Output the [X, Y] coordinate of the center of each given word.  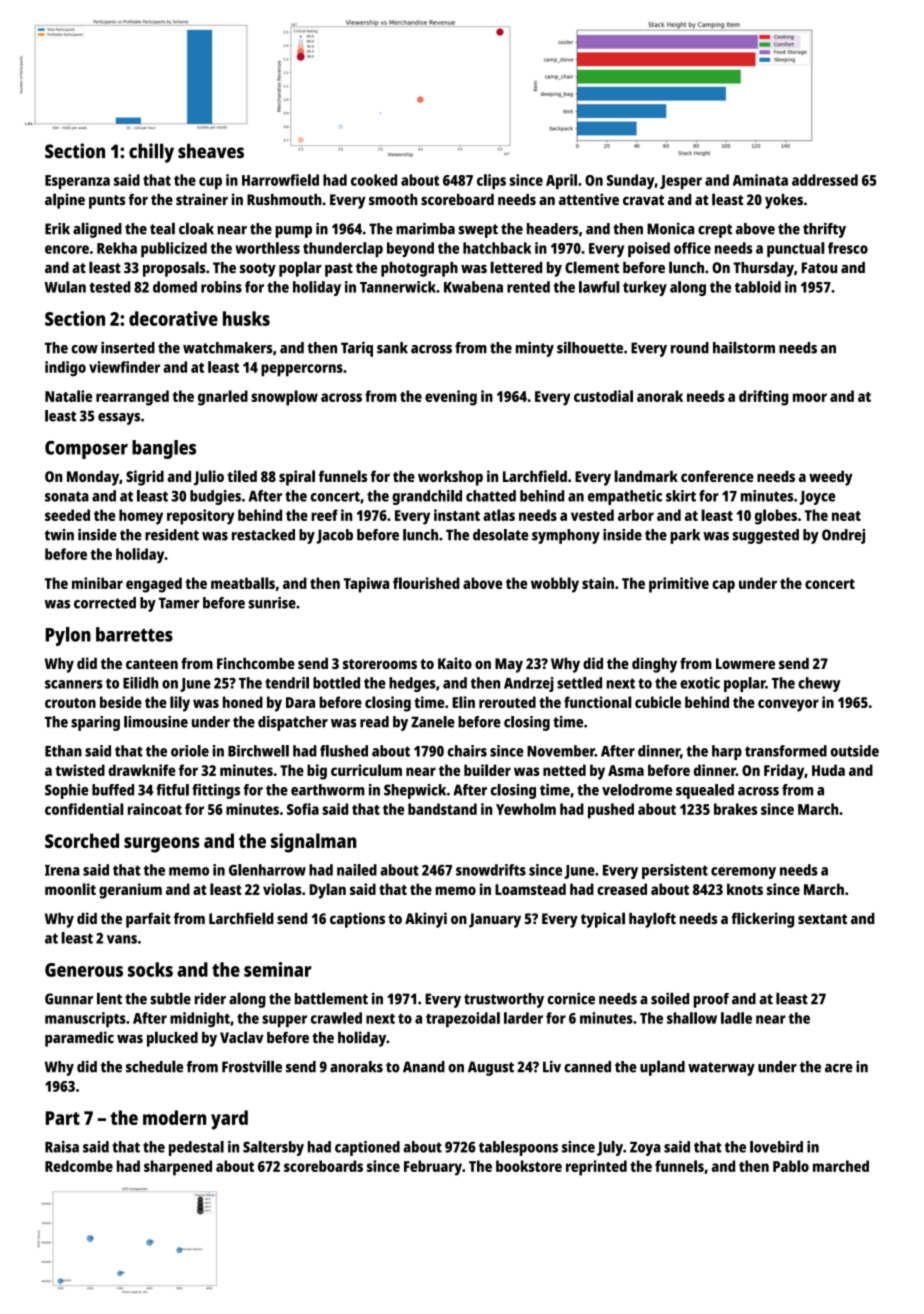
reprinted [596, 1168]
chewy [819, 684]
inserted [128, 348]
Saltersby [273, 1148]
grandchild [427, 497]
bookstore [529, 1166]
